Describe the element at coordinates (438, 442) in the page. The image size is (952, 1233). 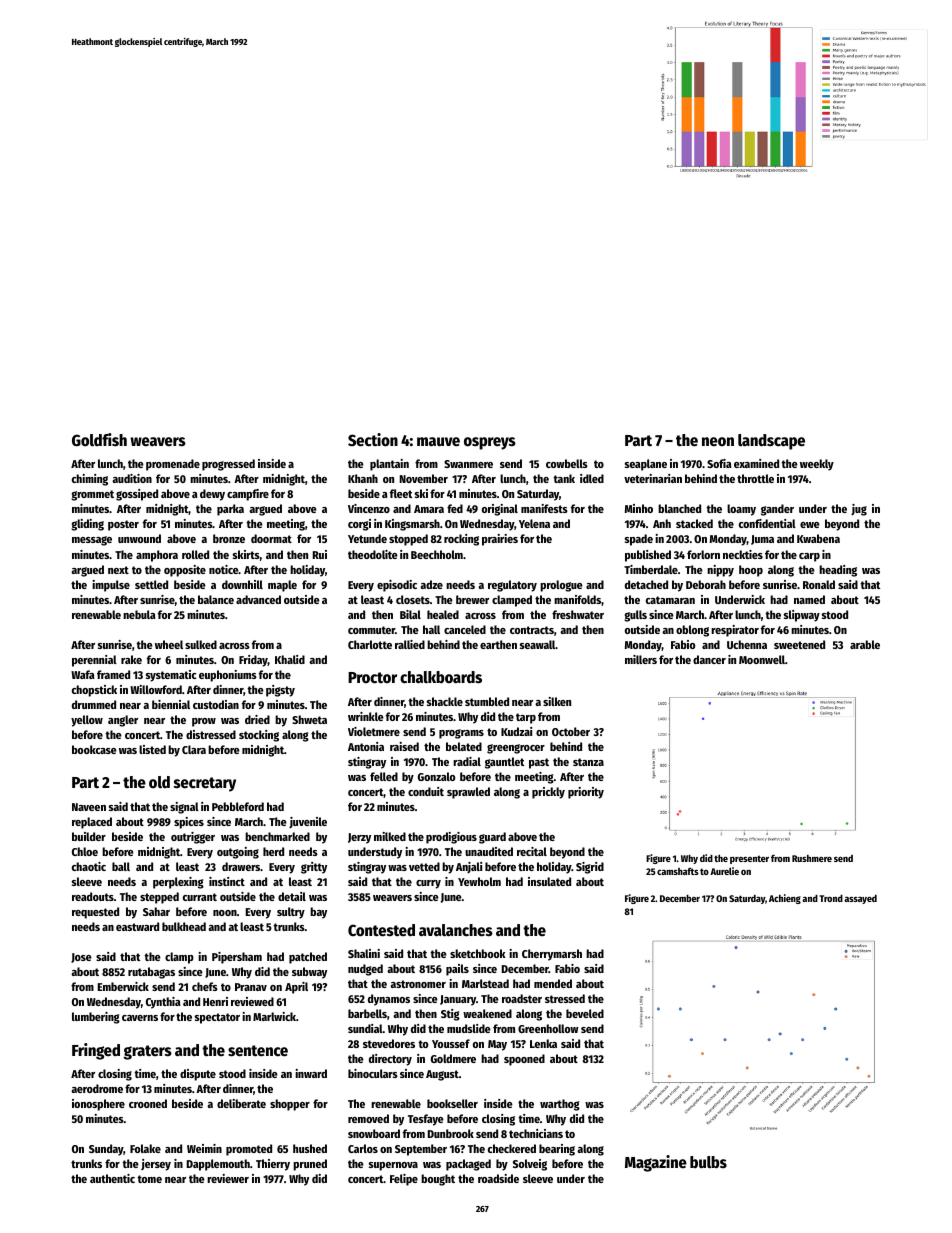
I see `mauve` at that location.
